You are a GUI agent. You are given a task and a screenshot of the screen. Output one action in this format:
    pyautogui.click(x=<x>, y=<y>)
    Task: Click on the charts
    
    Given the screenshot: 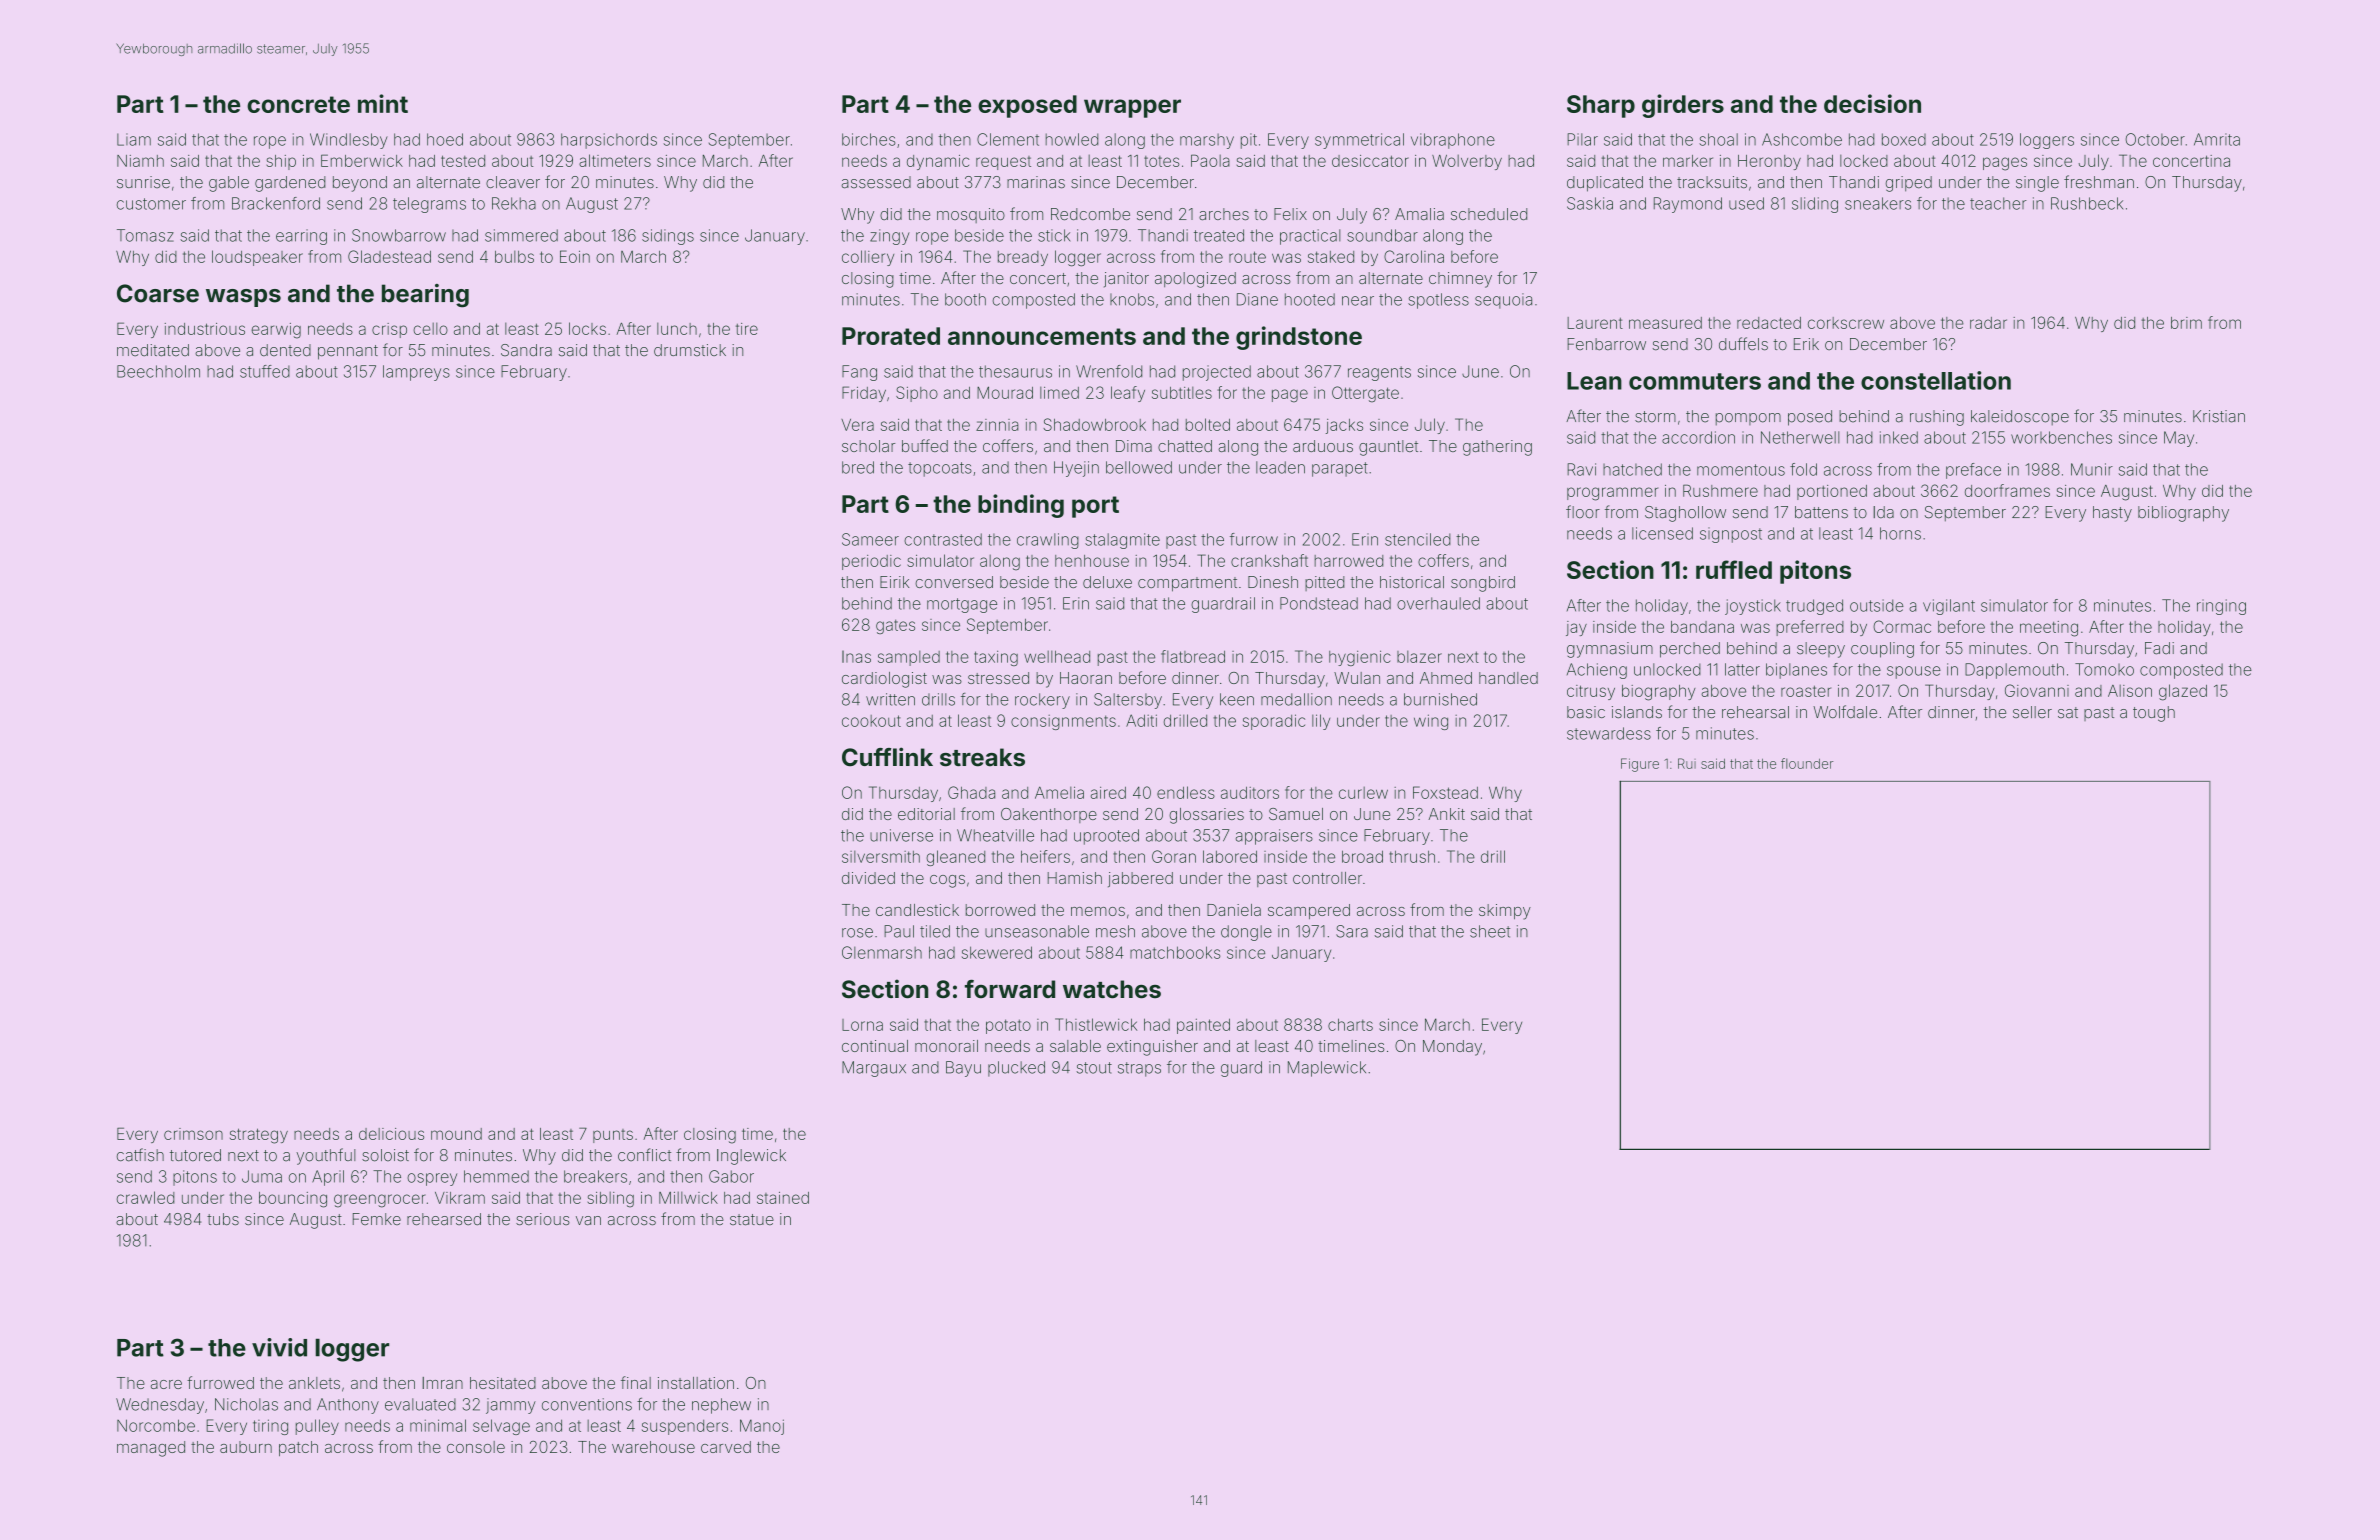 What is the action you would take?
    pyautogui.click(x=1350, y=1024)
